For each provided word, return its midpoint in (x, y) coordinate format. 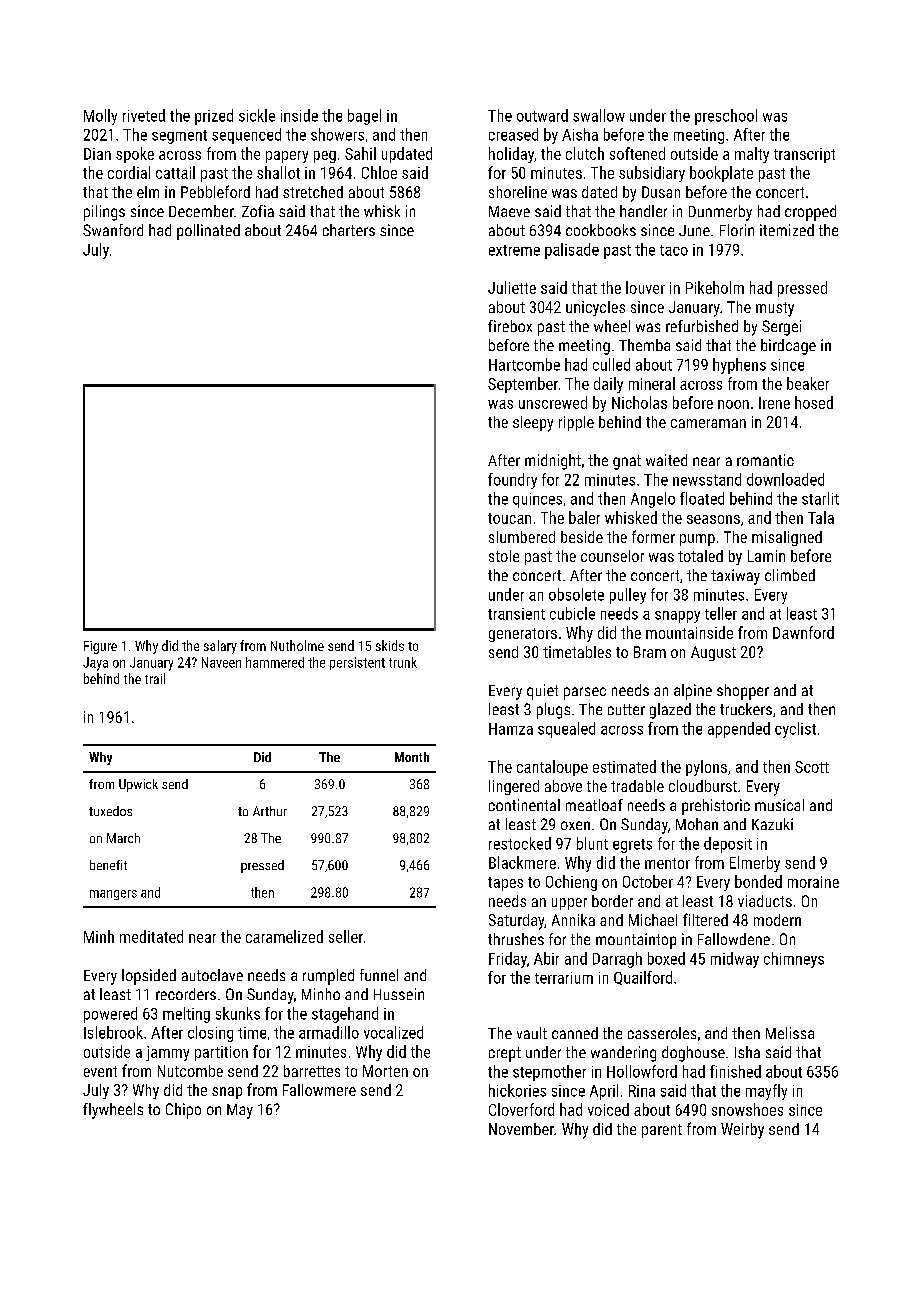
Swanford (113, 230)
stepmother (549, 1073)
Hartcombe (524, 364)
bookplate (721, 174)
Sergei (781, 328)
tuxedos (110, 811)
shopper (743, 692)
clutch (585, 153)
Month (412, 757)
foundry (512, 481)
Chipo (183, 1111)
